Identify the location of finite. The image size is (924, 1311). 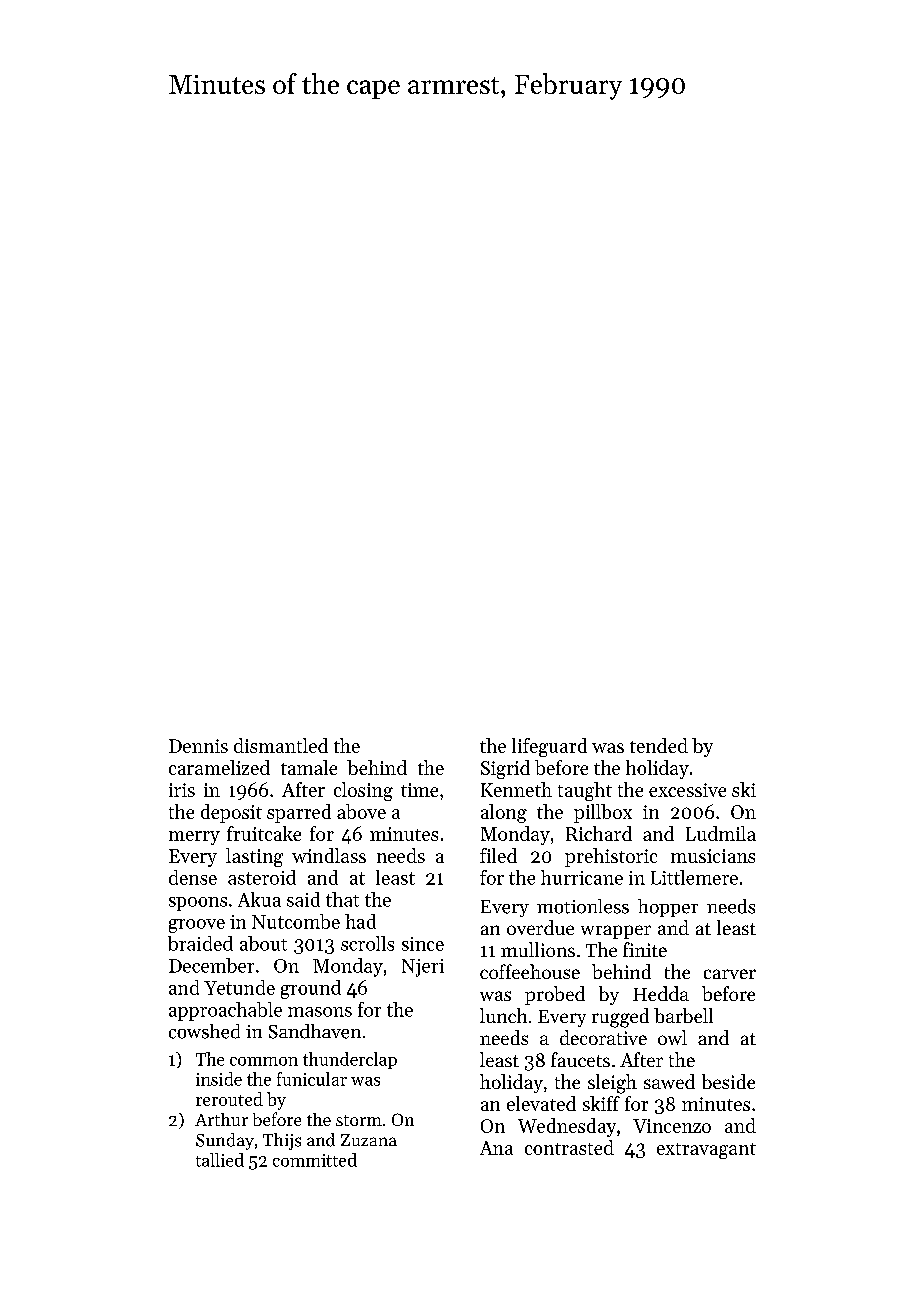
(645, 949).
